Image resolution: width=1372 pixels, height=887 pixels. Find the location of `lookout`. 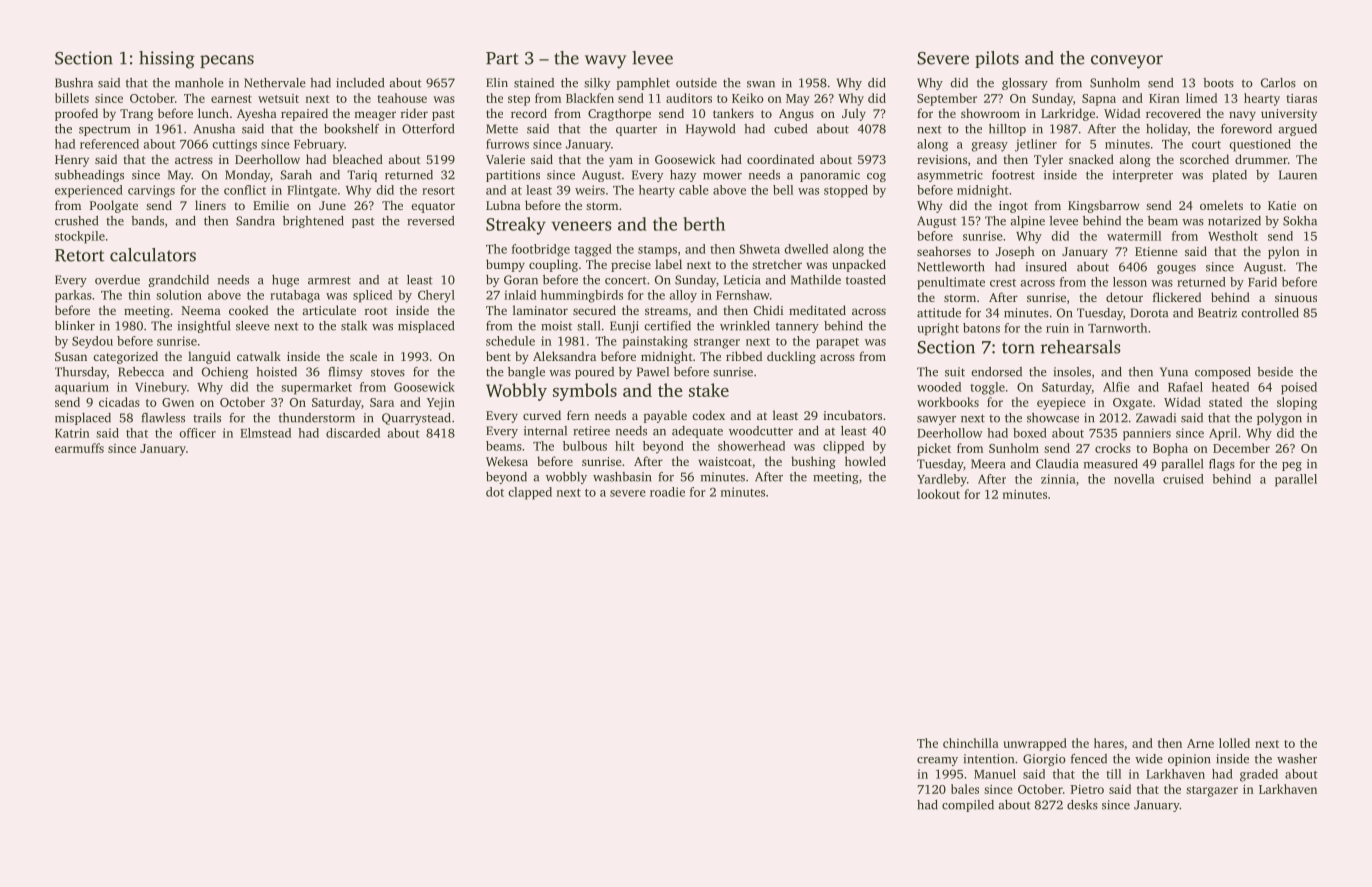

lookout is located at coordinates (938, 494).
